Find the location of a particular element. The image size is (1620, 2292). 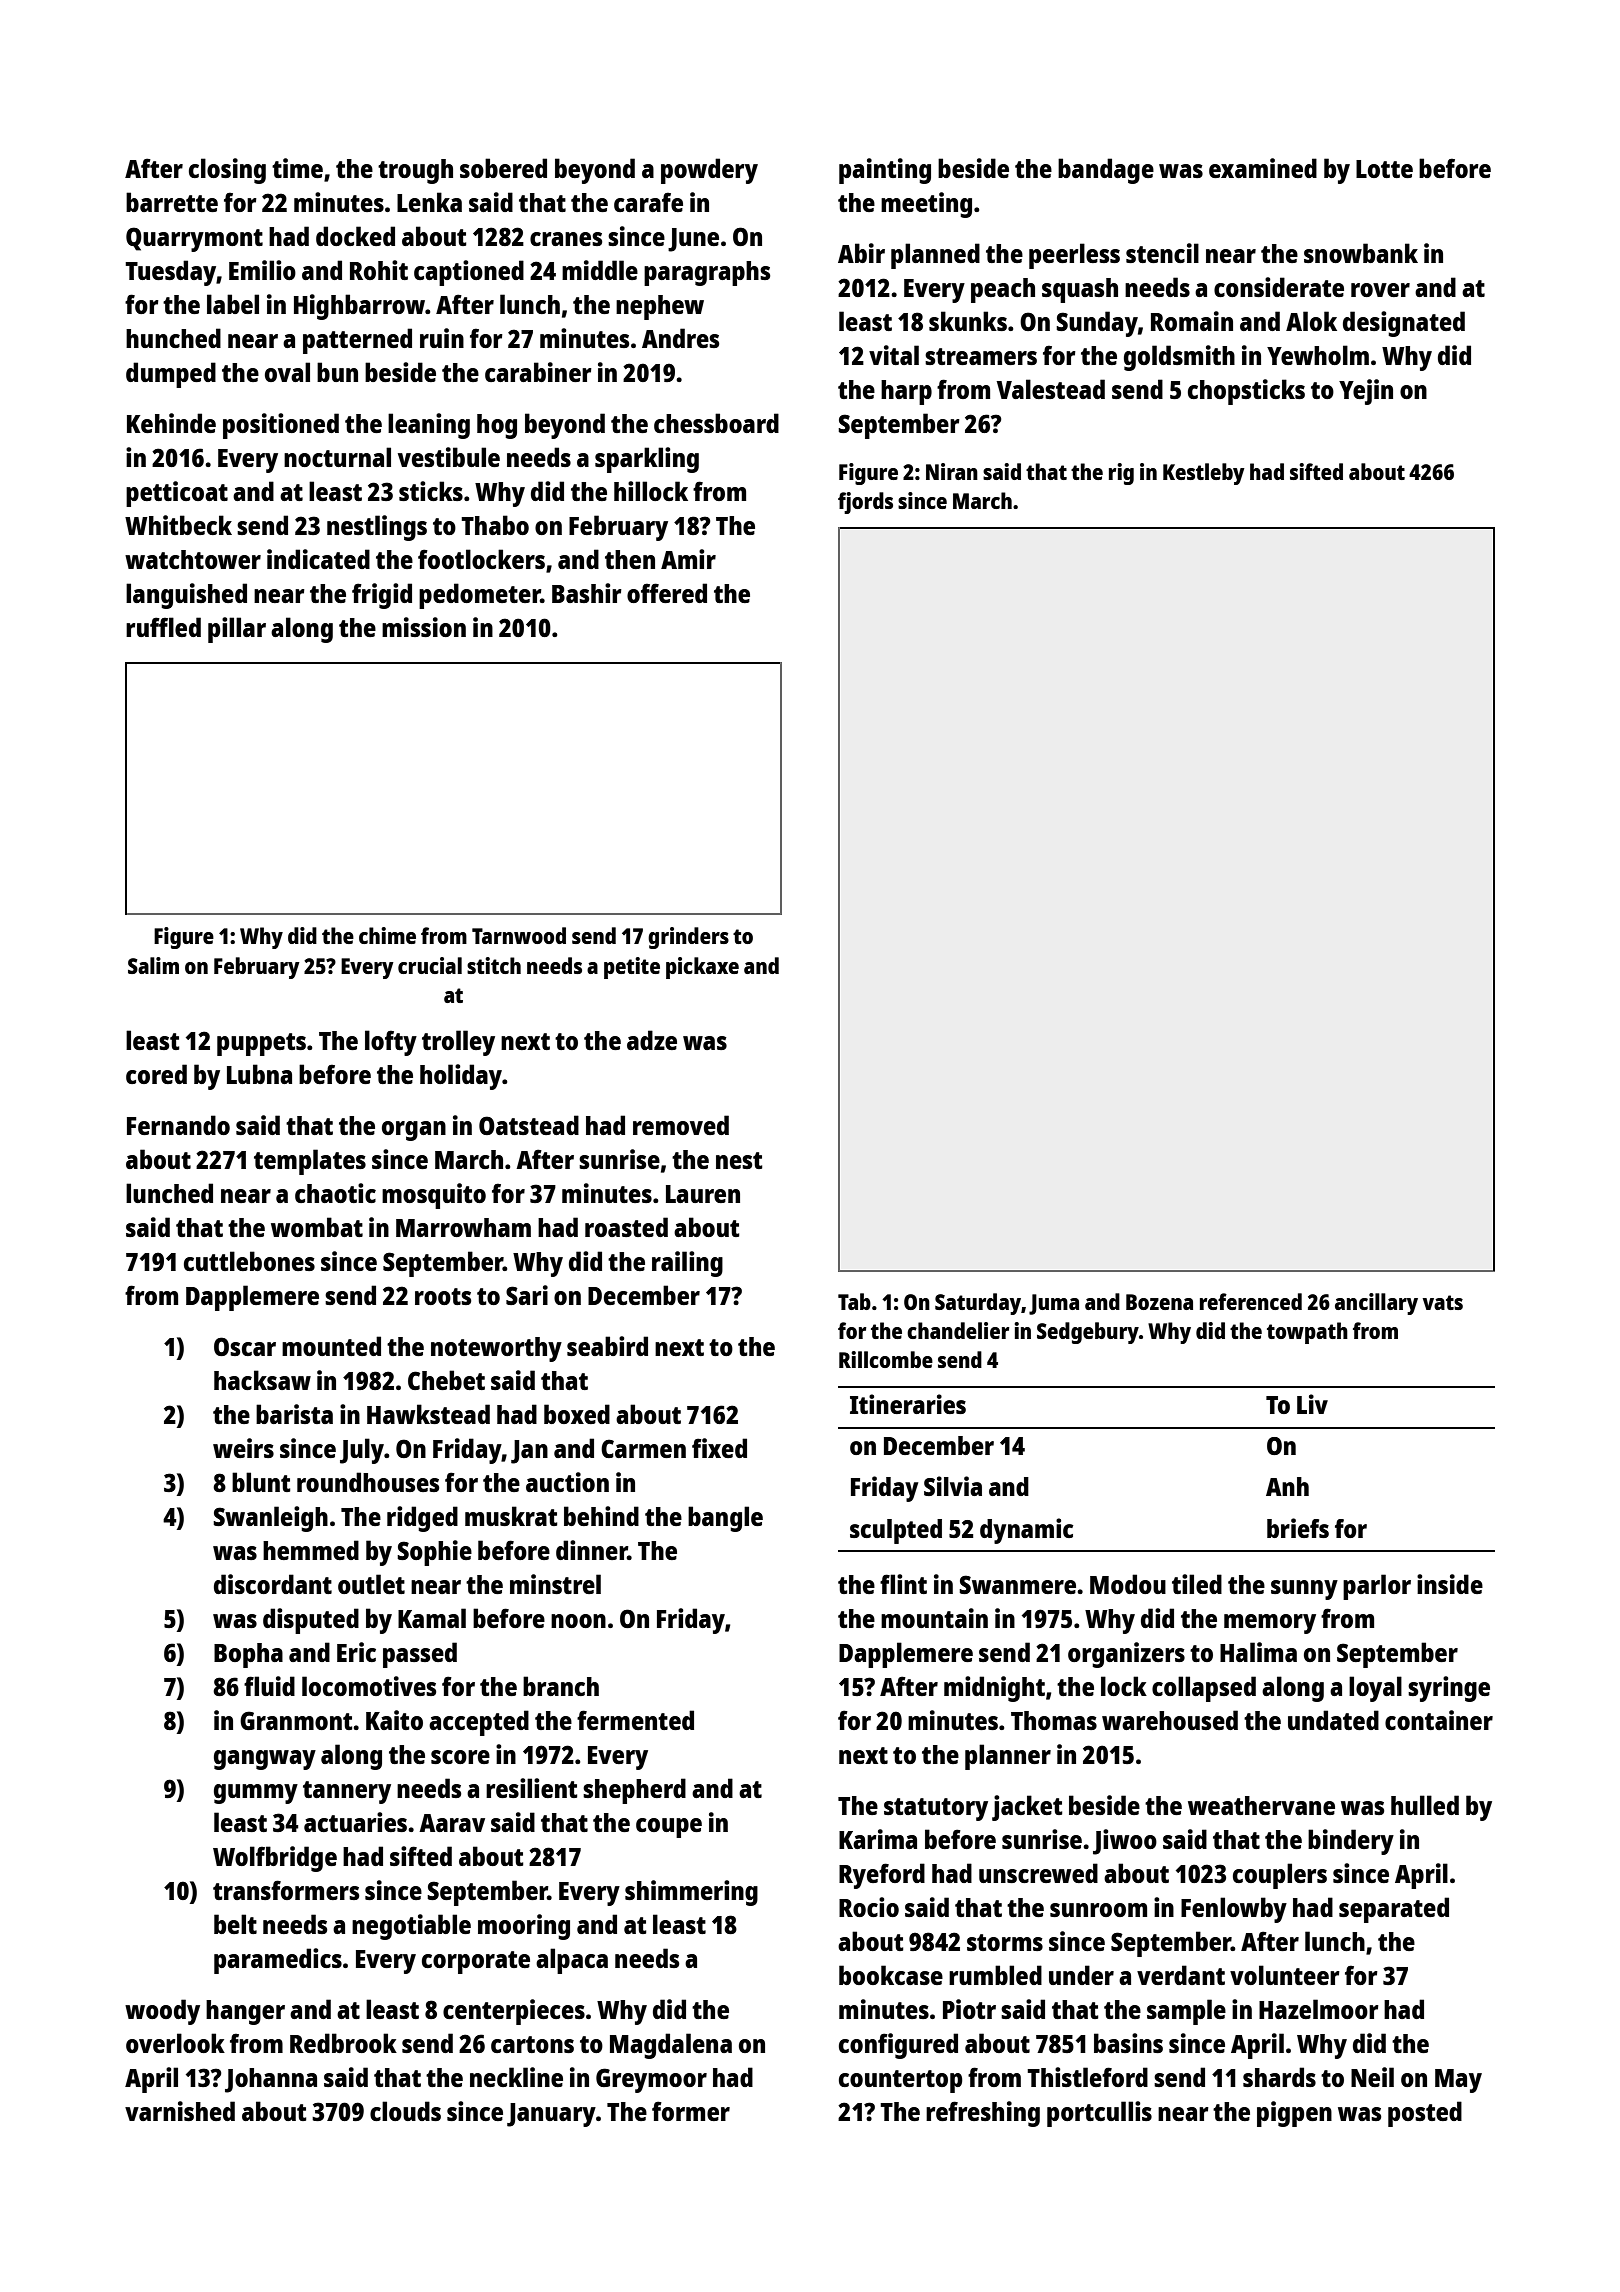

Kestleby is located at coordinates (1204, 474).
